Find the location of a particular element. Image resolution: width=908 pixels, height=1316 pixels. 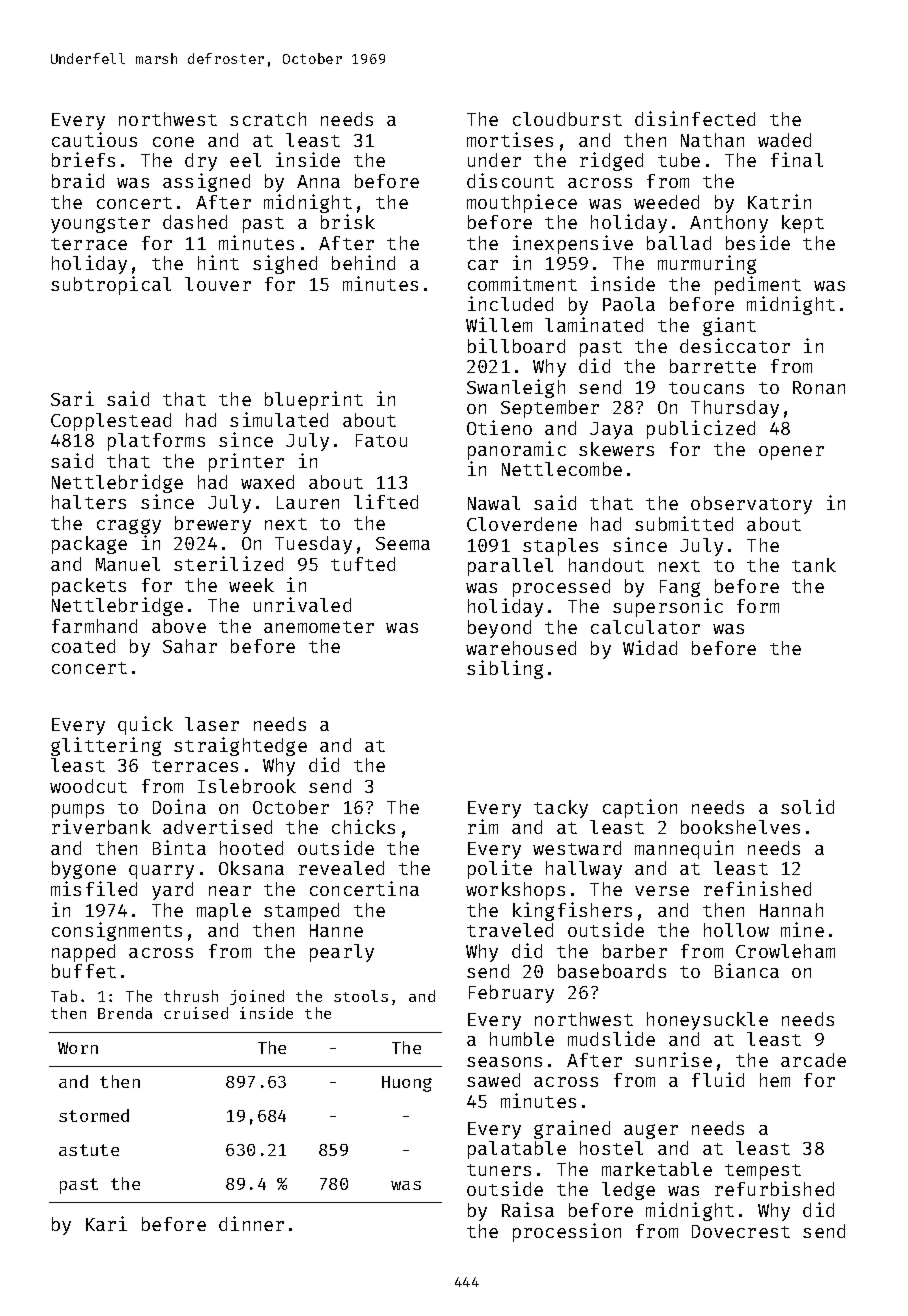

glittering is located at coordinates (106, 746).
